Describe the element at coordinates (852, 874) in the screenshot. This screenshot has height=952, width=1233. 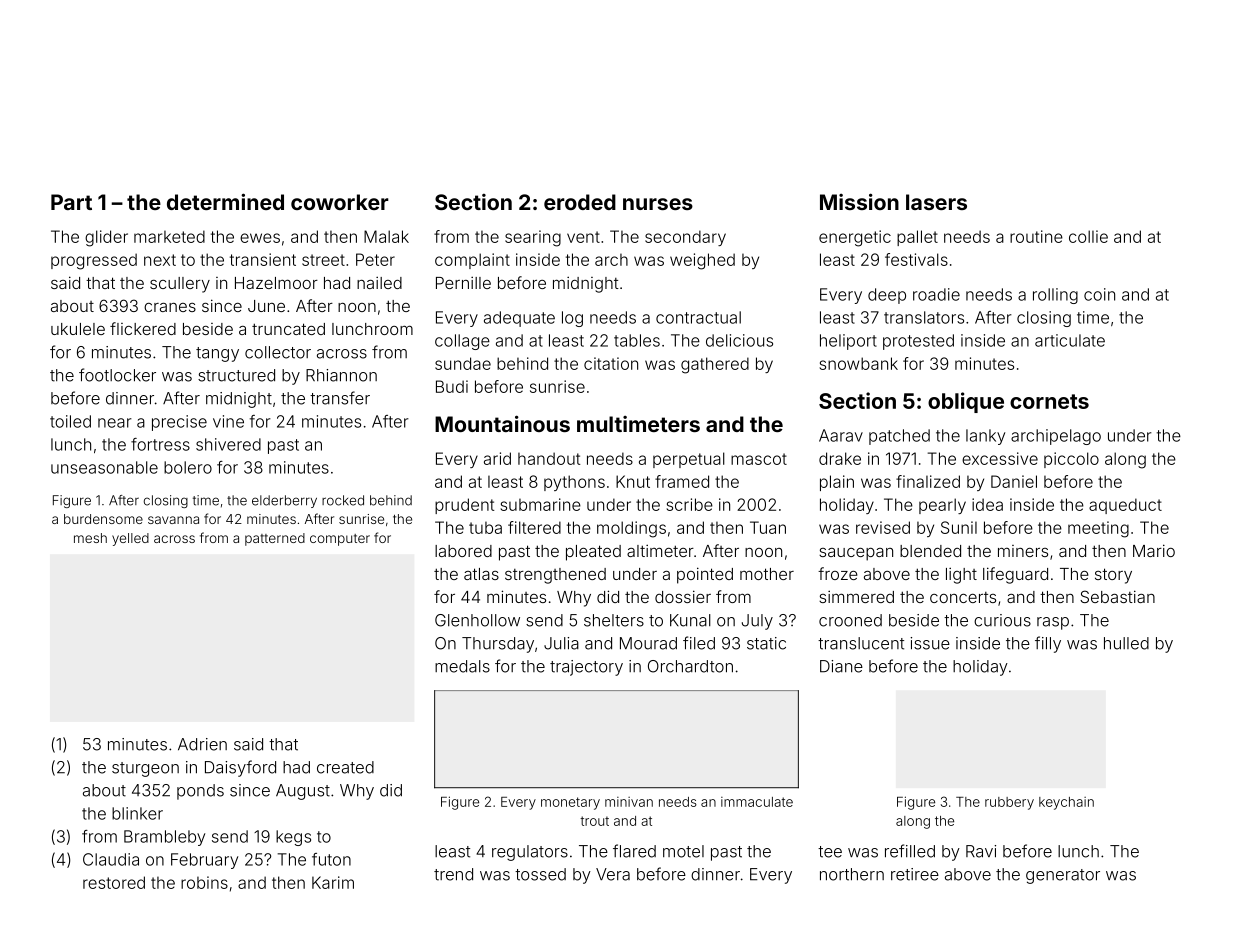
I see `northern` at that location.
